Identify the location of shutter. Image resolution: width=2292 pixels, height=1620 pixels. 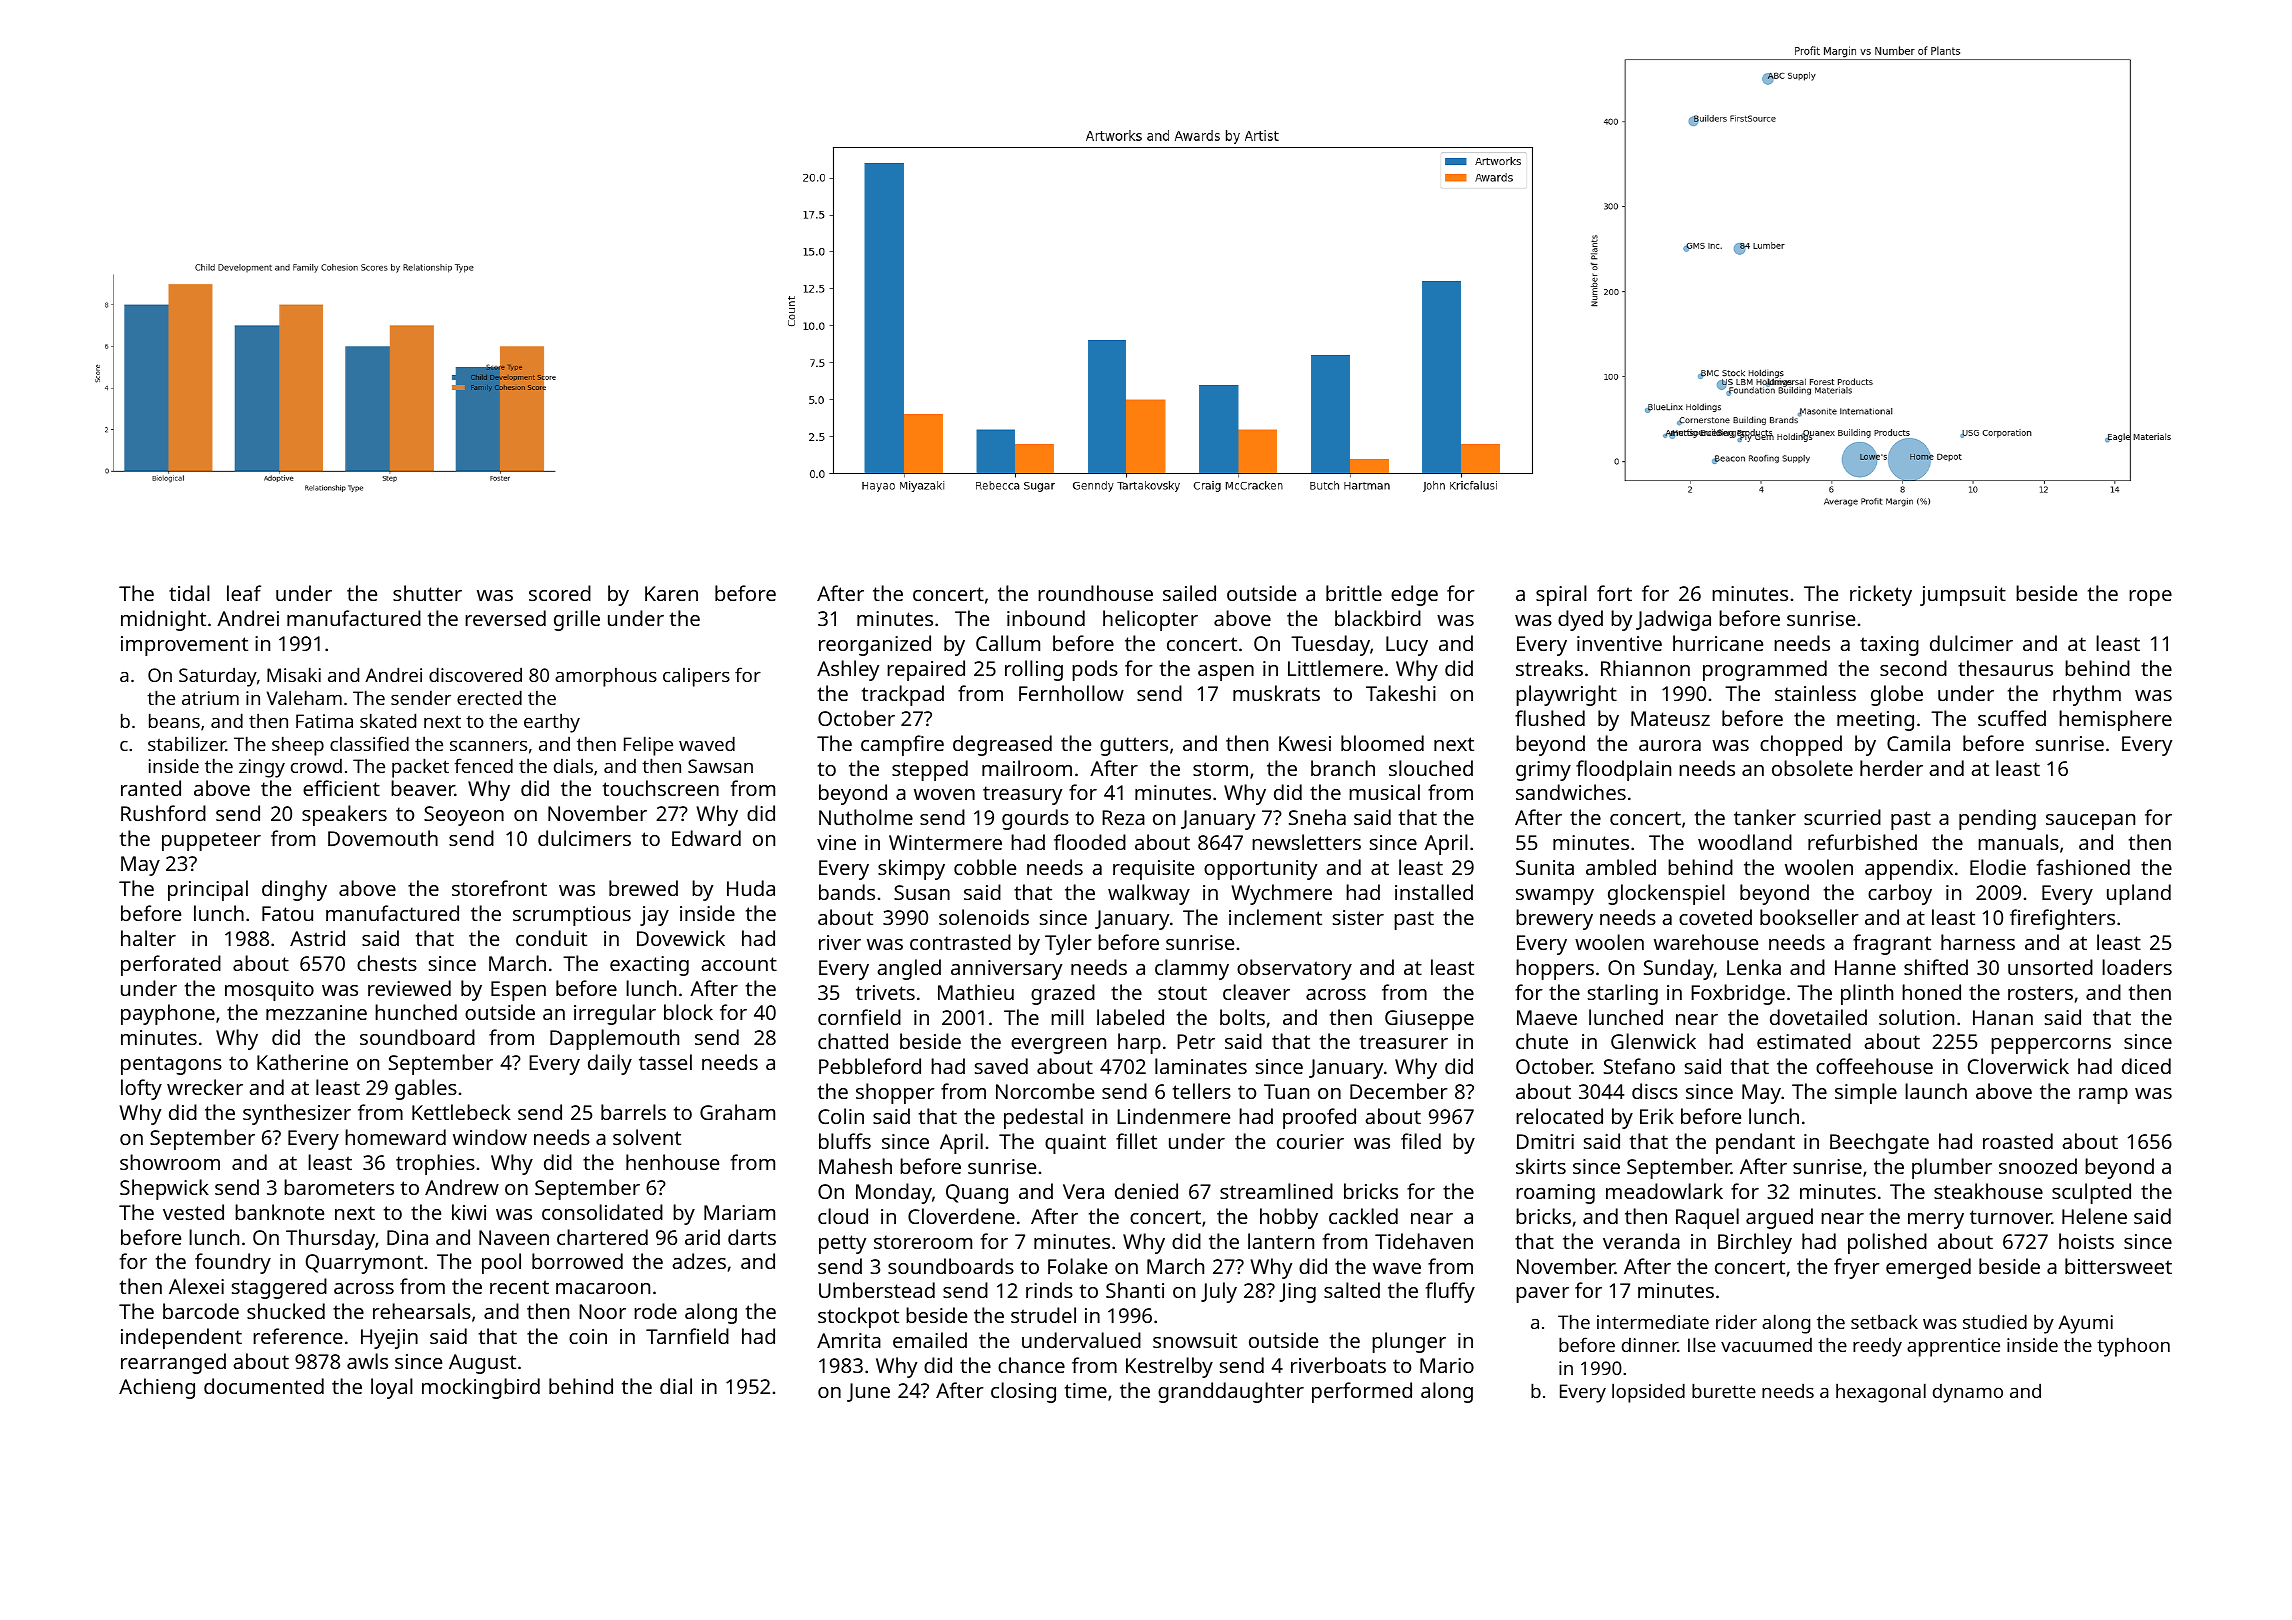
(427, 593).
